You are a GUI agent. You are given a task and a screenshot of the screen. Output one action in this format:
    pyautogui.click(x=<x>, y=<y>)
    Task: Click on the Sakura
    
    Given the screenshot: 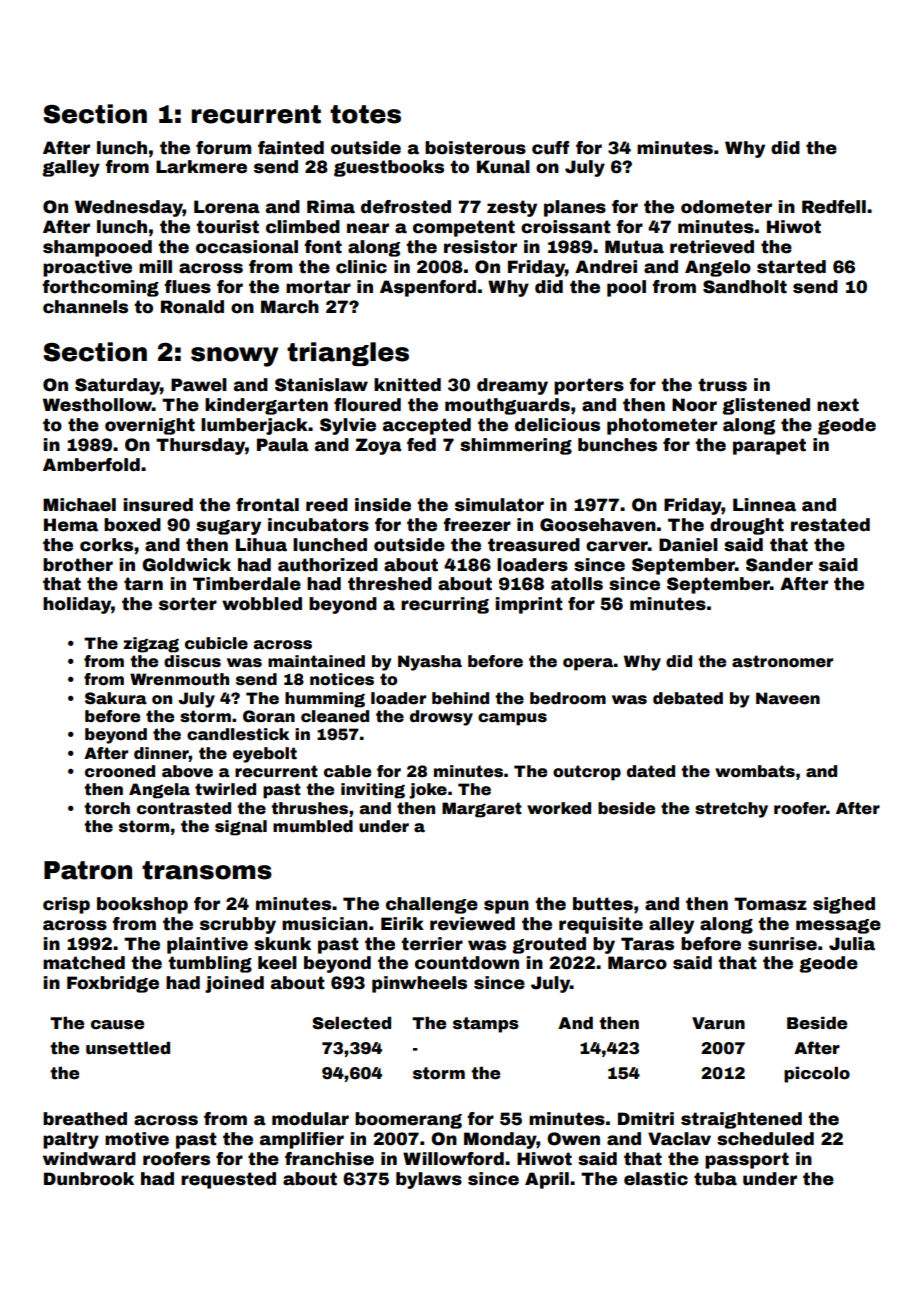 What is the action you would take?
    pyautogui.click(x=116, y=698)
